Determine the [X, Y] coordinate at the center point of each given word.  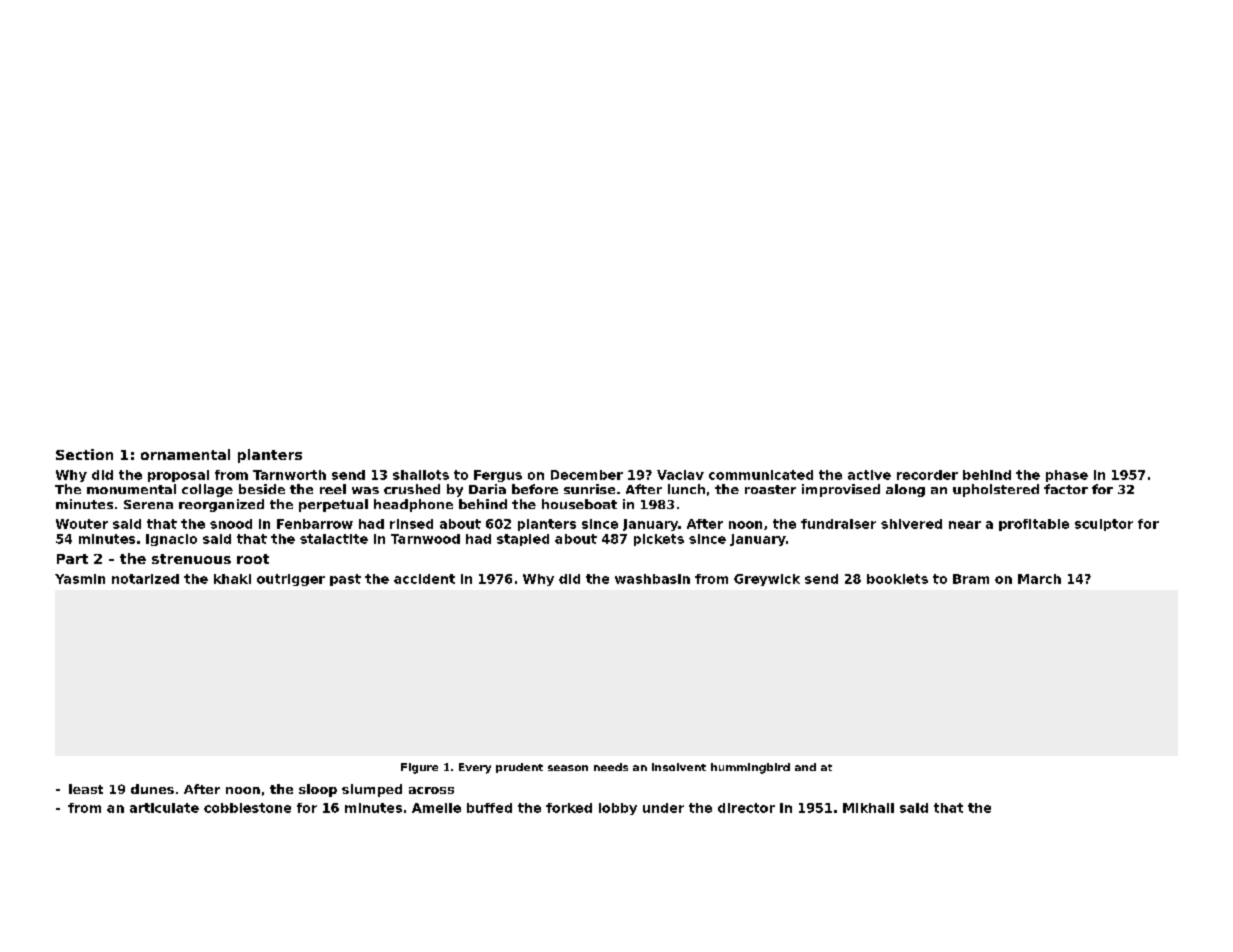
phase [1067, 476]
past [345, 580]
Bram [971, 579]
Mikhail [868, 808]
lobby [618, 809]
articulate [164, 808]
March [1039, 579]
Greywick [767, 580]
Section [84, 454]
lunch [686, 489]
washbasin [652, 579]
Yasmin [80, 579]
